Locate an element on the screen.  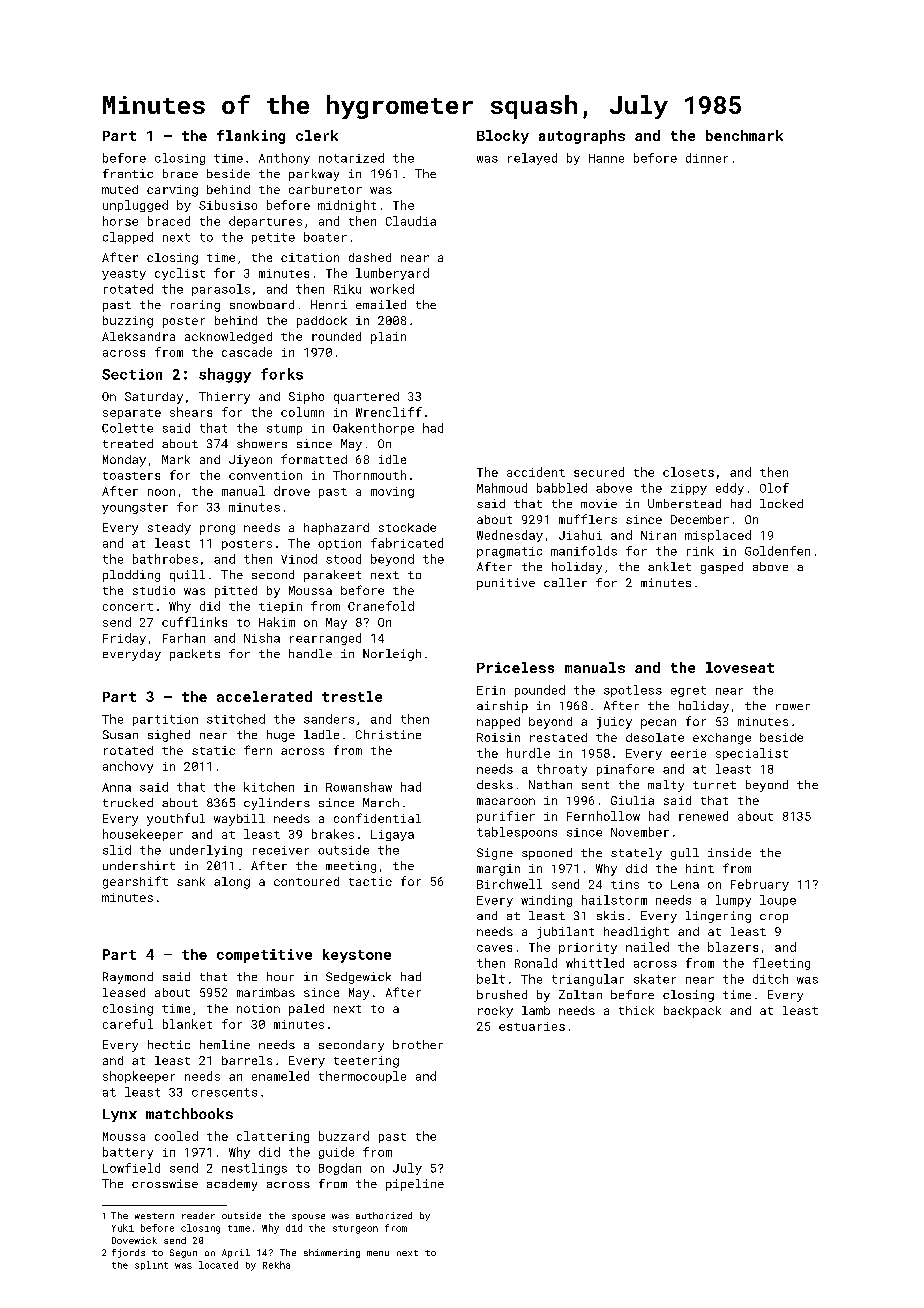
movie is located at coordinates (599, 503).
